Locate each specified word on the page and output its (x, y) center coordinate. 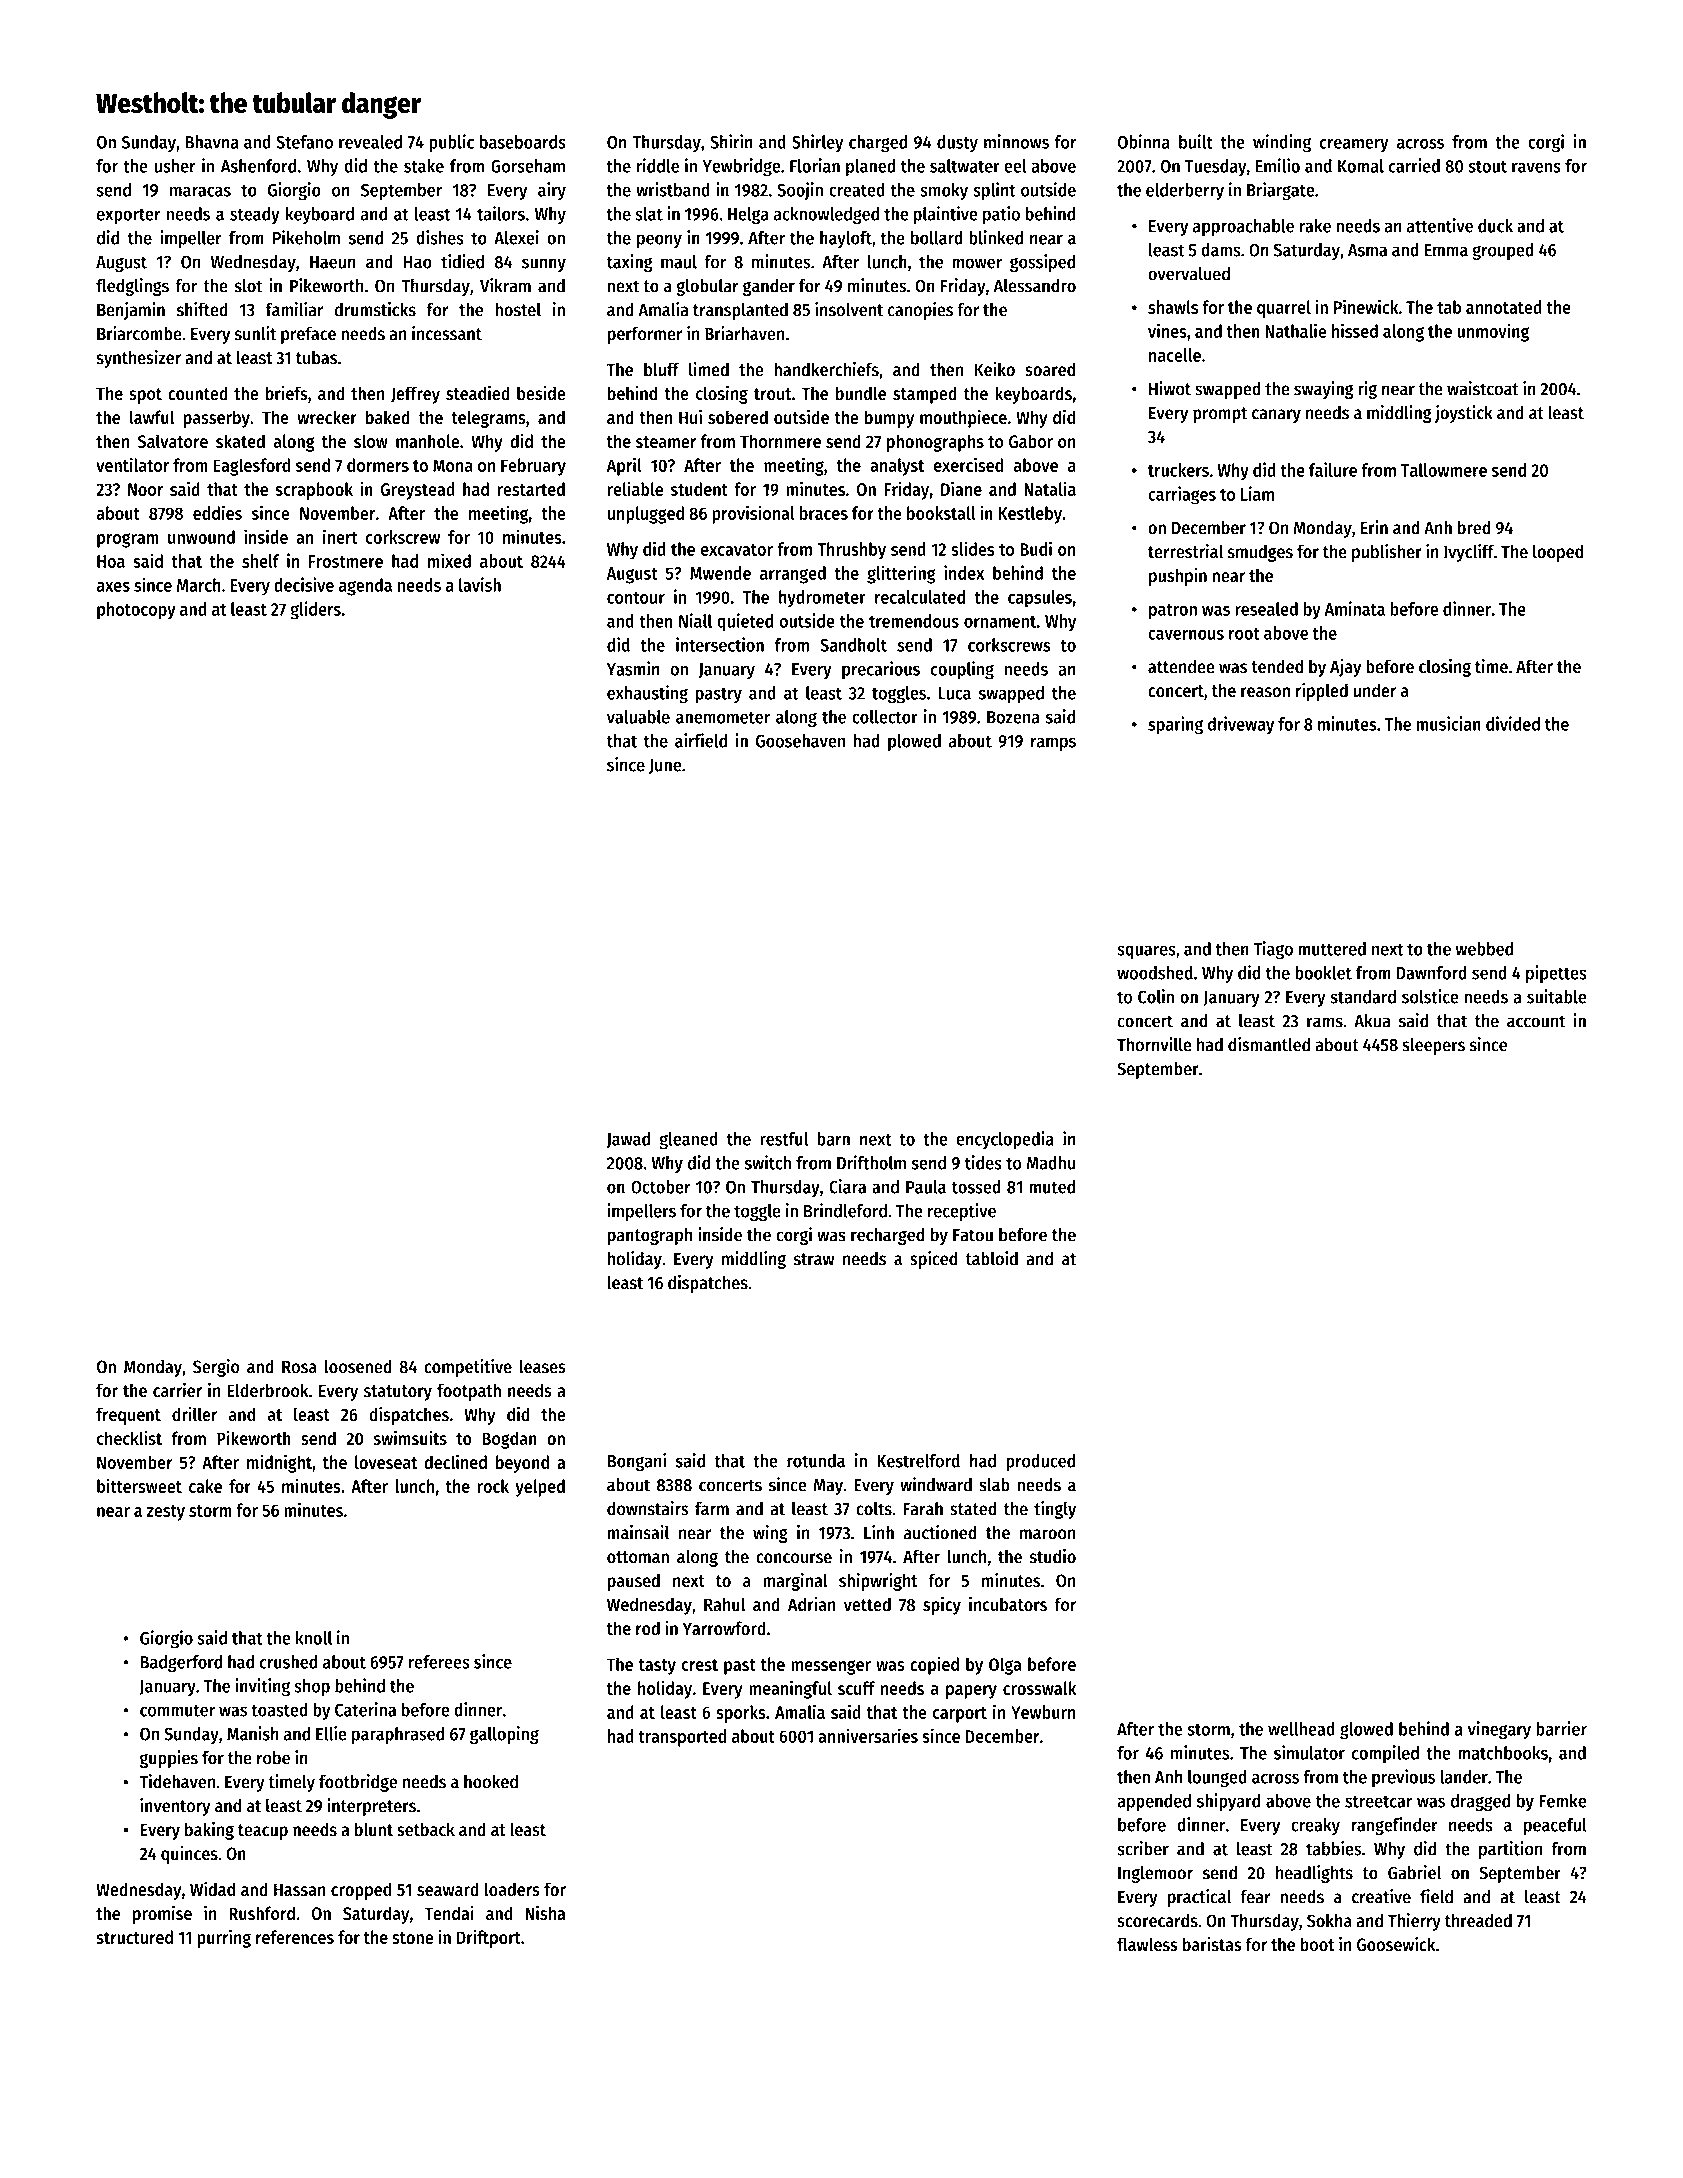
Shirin (731, 141)
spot (145, 396)
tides (983, 1162)
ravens (1536, 167)
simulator (1309, 1752)
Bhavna (212, 142)
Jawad (628, 1140)
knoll (314, 1638)
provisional (753, 514)
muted (1052, 1187)
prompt (1220, 415)
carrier (177, 1390)
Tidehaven (177, 1781)
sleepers (1433, 1046)
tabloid (991, 1258)
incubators (1008, 1604)
